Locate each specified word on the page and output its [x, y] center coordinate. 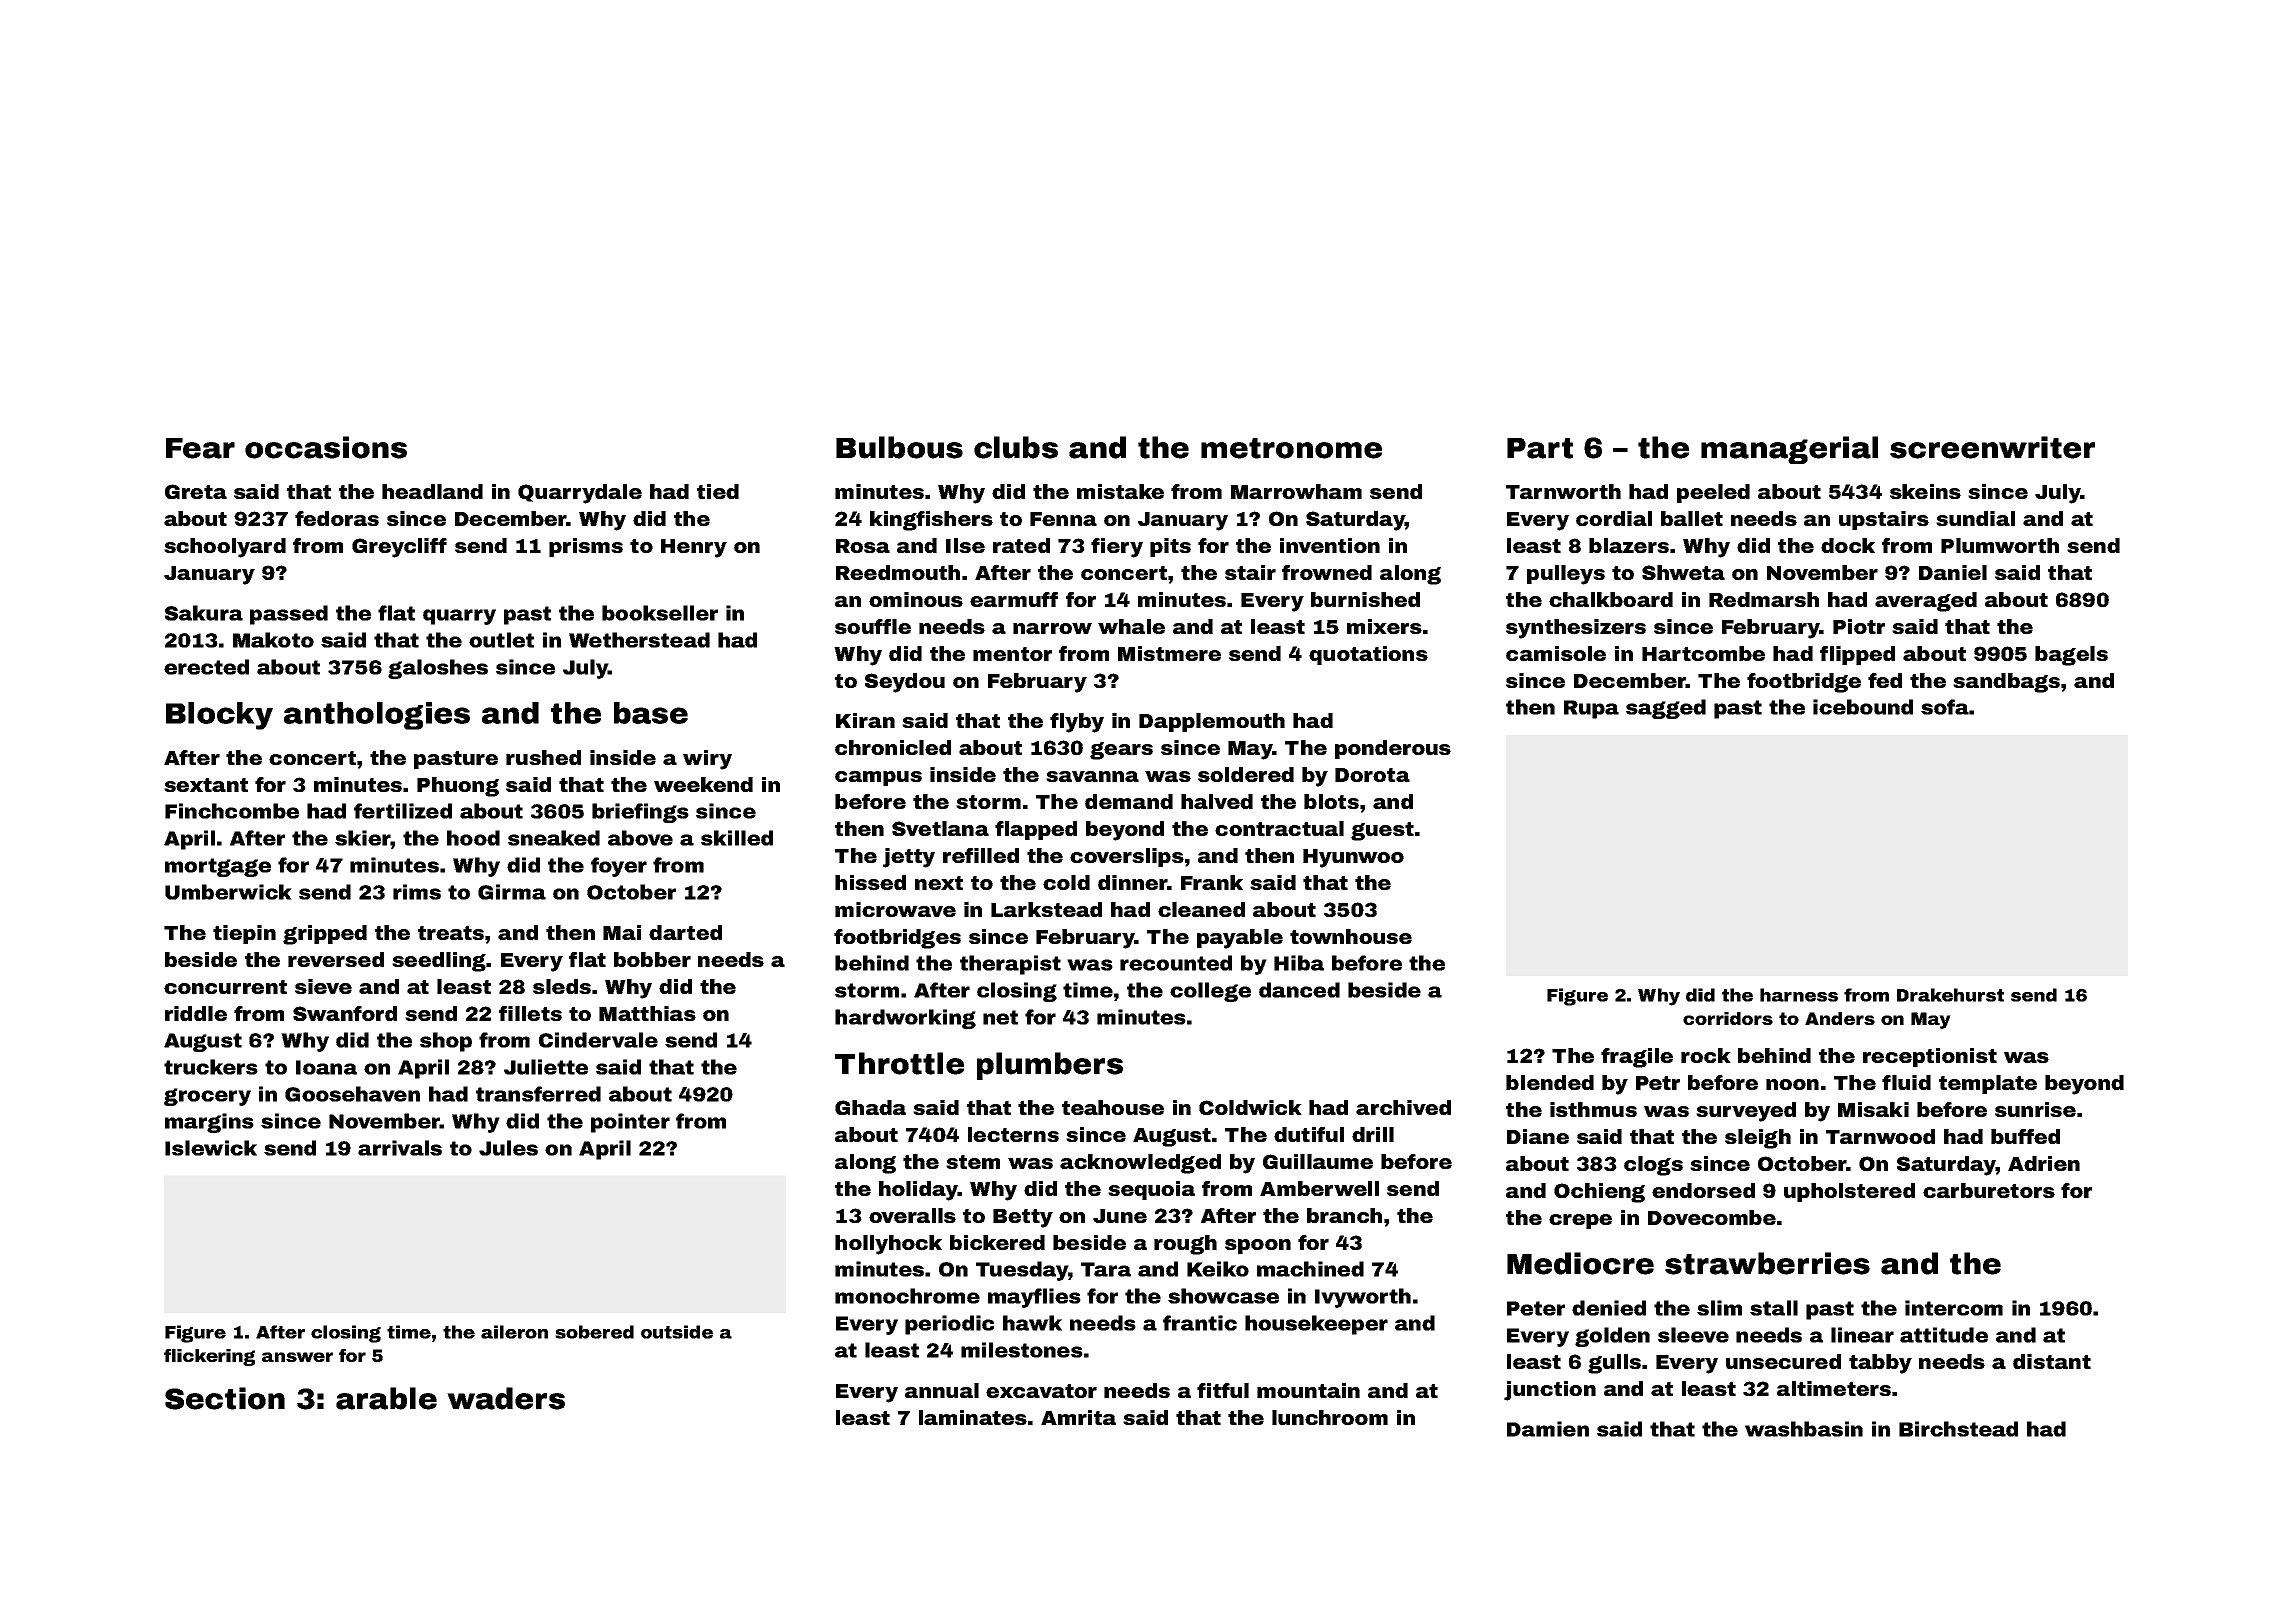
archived [1403, 1107]
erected [206, 667]
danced [1299, 990]
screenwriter [1992, 447]
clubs [1016, 447]
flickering [209, 1357]
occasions [326, 447]
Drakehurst [1950, 995]
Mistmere [1169, 653]
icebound [1863, 707]
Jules [508, 1148]
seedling [439, 962]
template [1988, 1084]
